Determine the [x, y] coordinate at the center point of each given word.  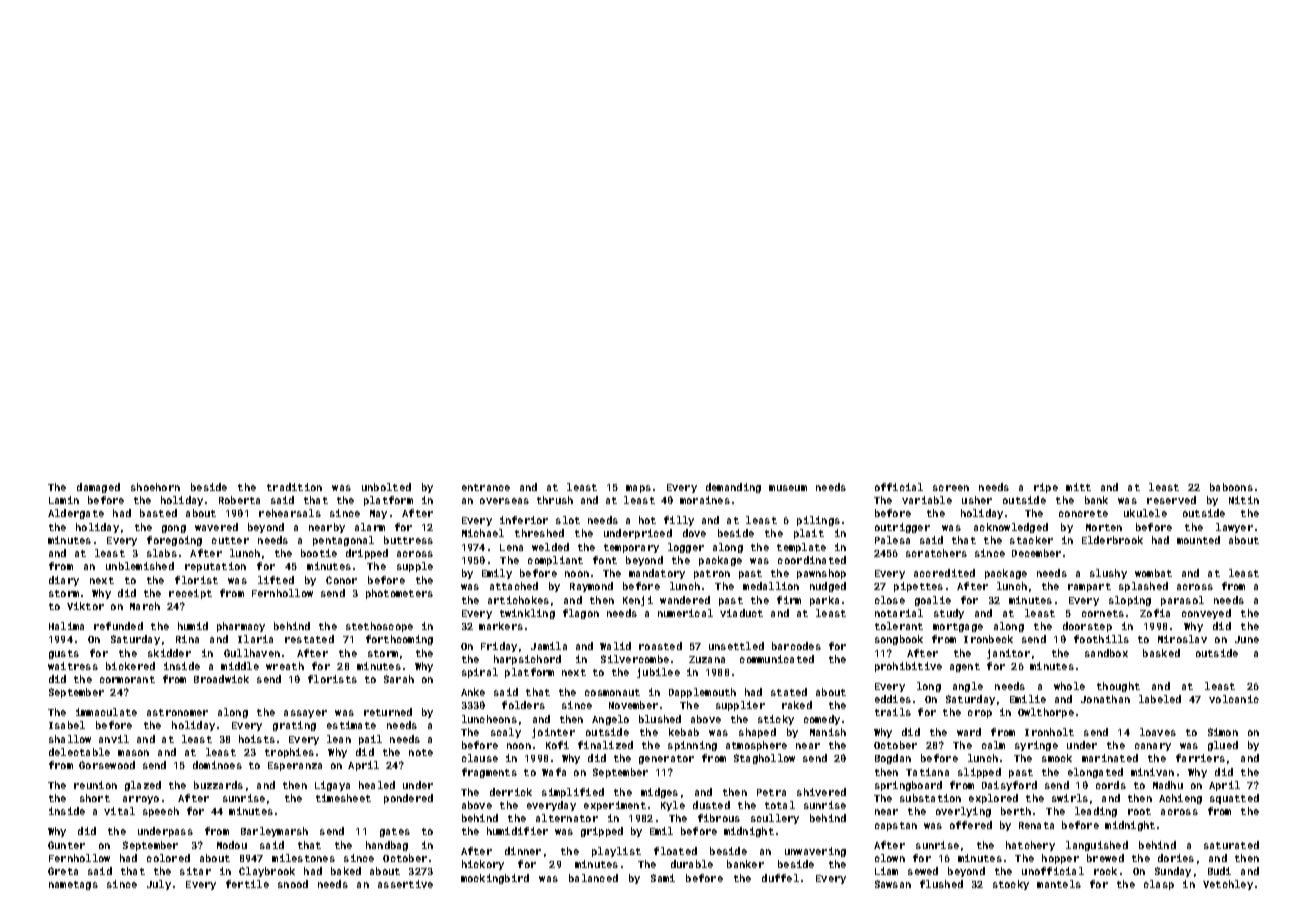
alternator [567, 818]
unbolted [386, 487]
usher [977, 500]
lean [339, 739]
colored [168, 858]
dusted [711, 805]
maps [638, 489]
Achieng [1180, 799]
